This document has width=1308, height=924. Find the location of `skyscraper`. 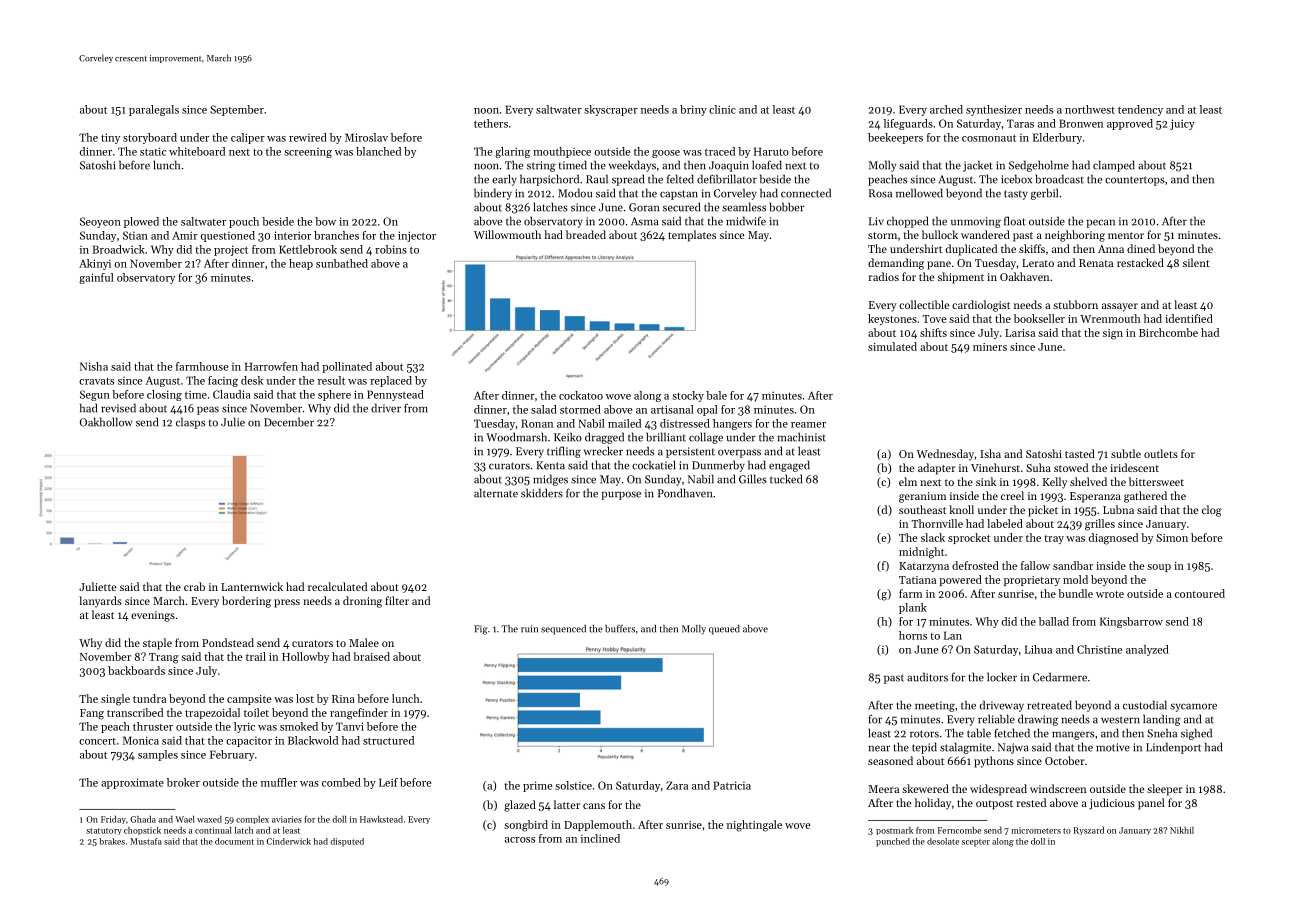

skyscraper is located at coordinates (611, 110).
